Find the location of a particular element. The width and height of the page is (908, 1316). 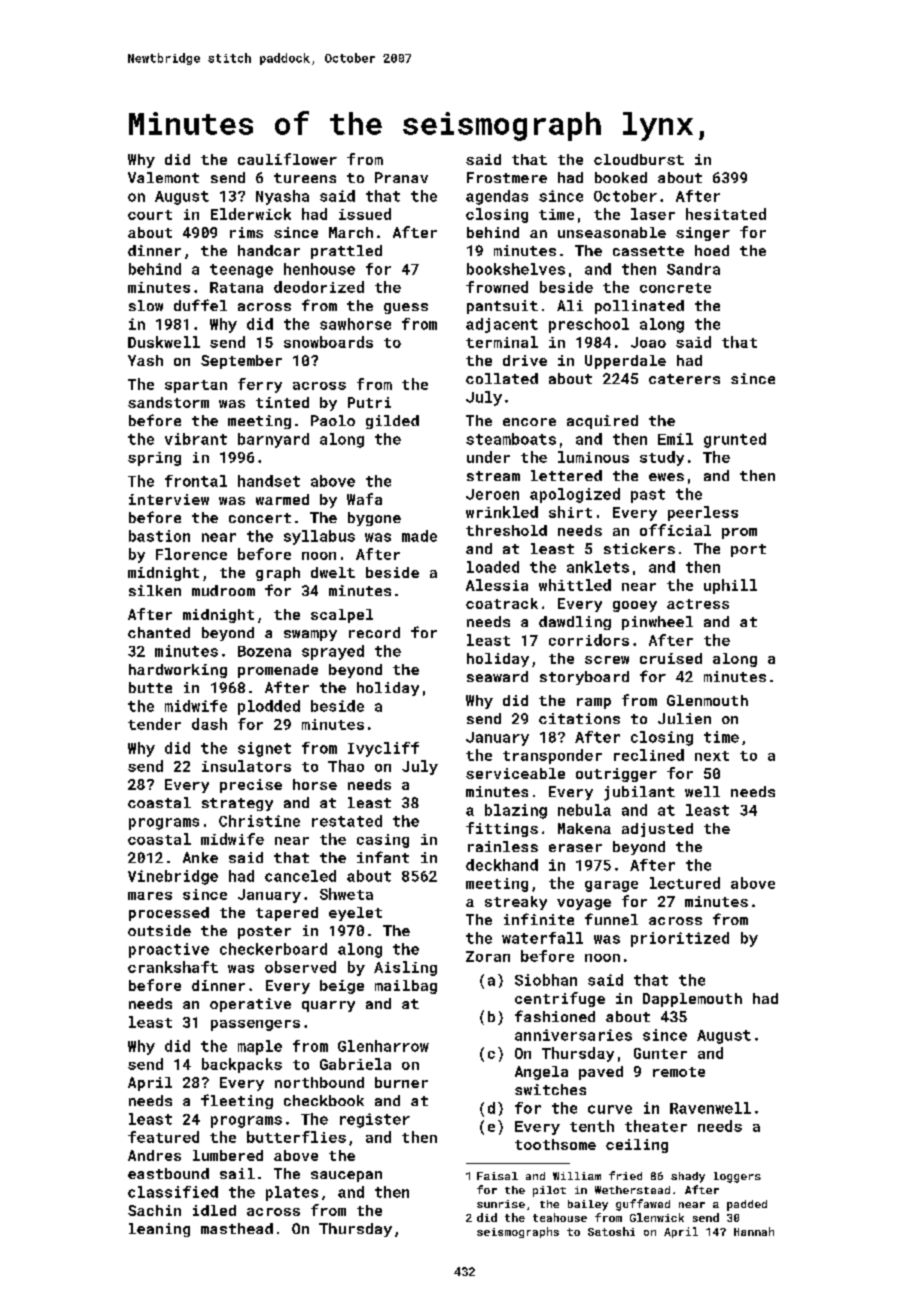

made is located at coordinates (419, 536).
